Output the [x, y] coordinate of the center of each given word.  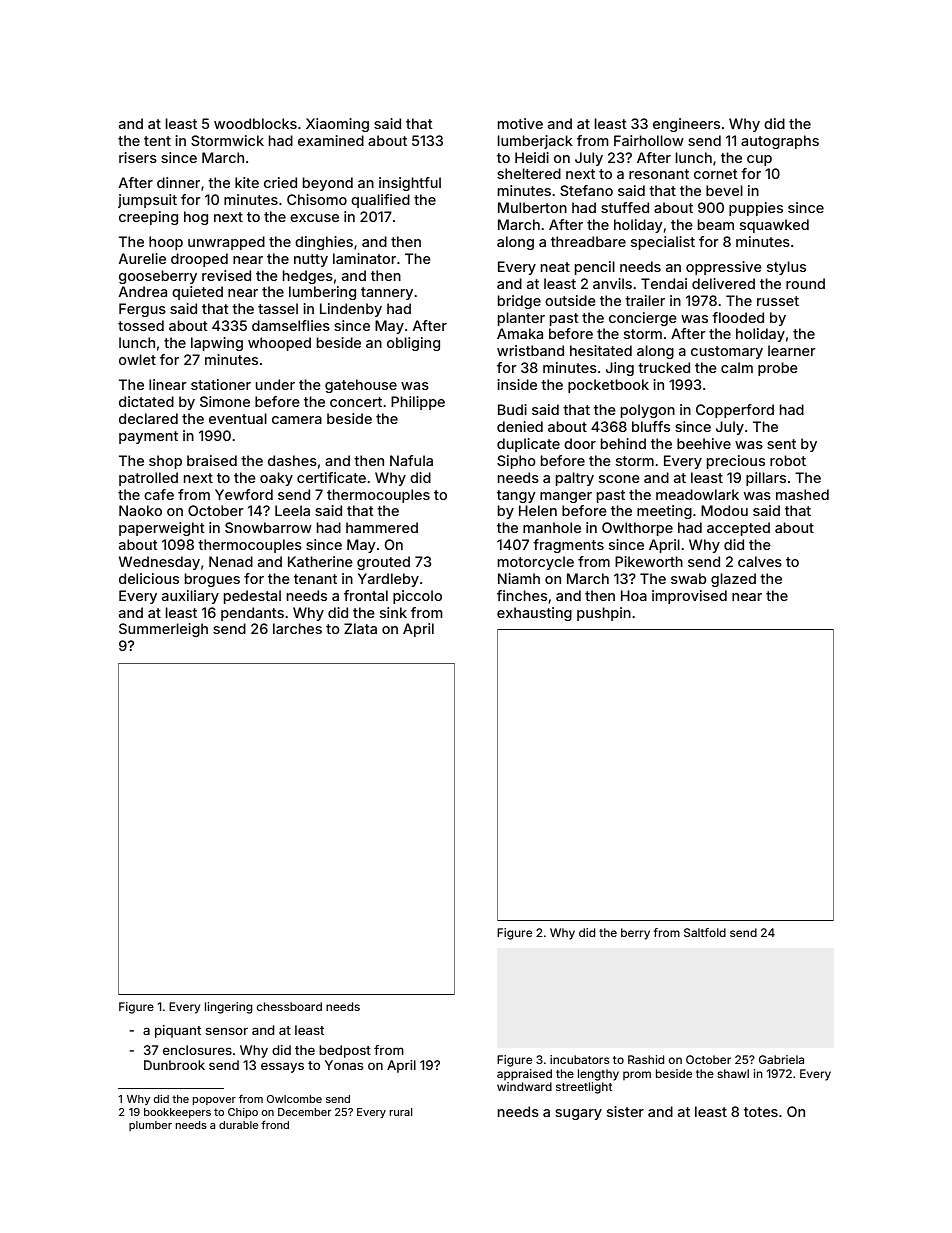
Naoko [140, 510]
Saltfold [705, 932]
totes [761, 1112]
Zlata [360, 628]
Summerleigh [163, 630]
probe [778, 369]
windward [524, 1086]
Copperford [735, 411]
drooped [199, 260]
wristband [530, 350]
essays [282, 1067]
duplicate [528, 445]
